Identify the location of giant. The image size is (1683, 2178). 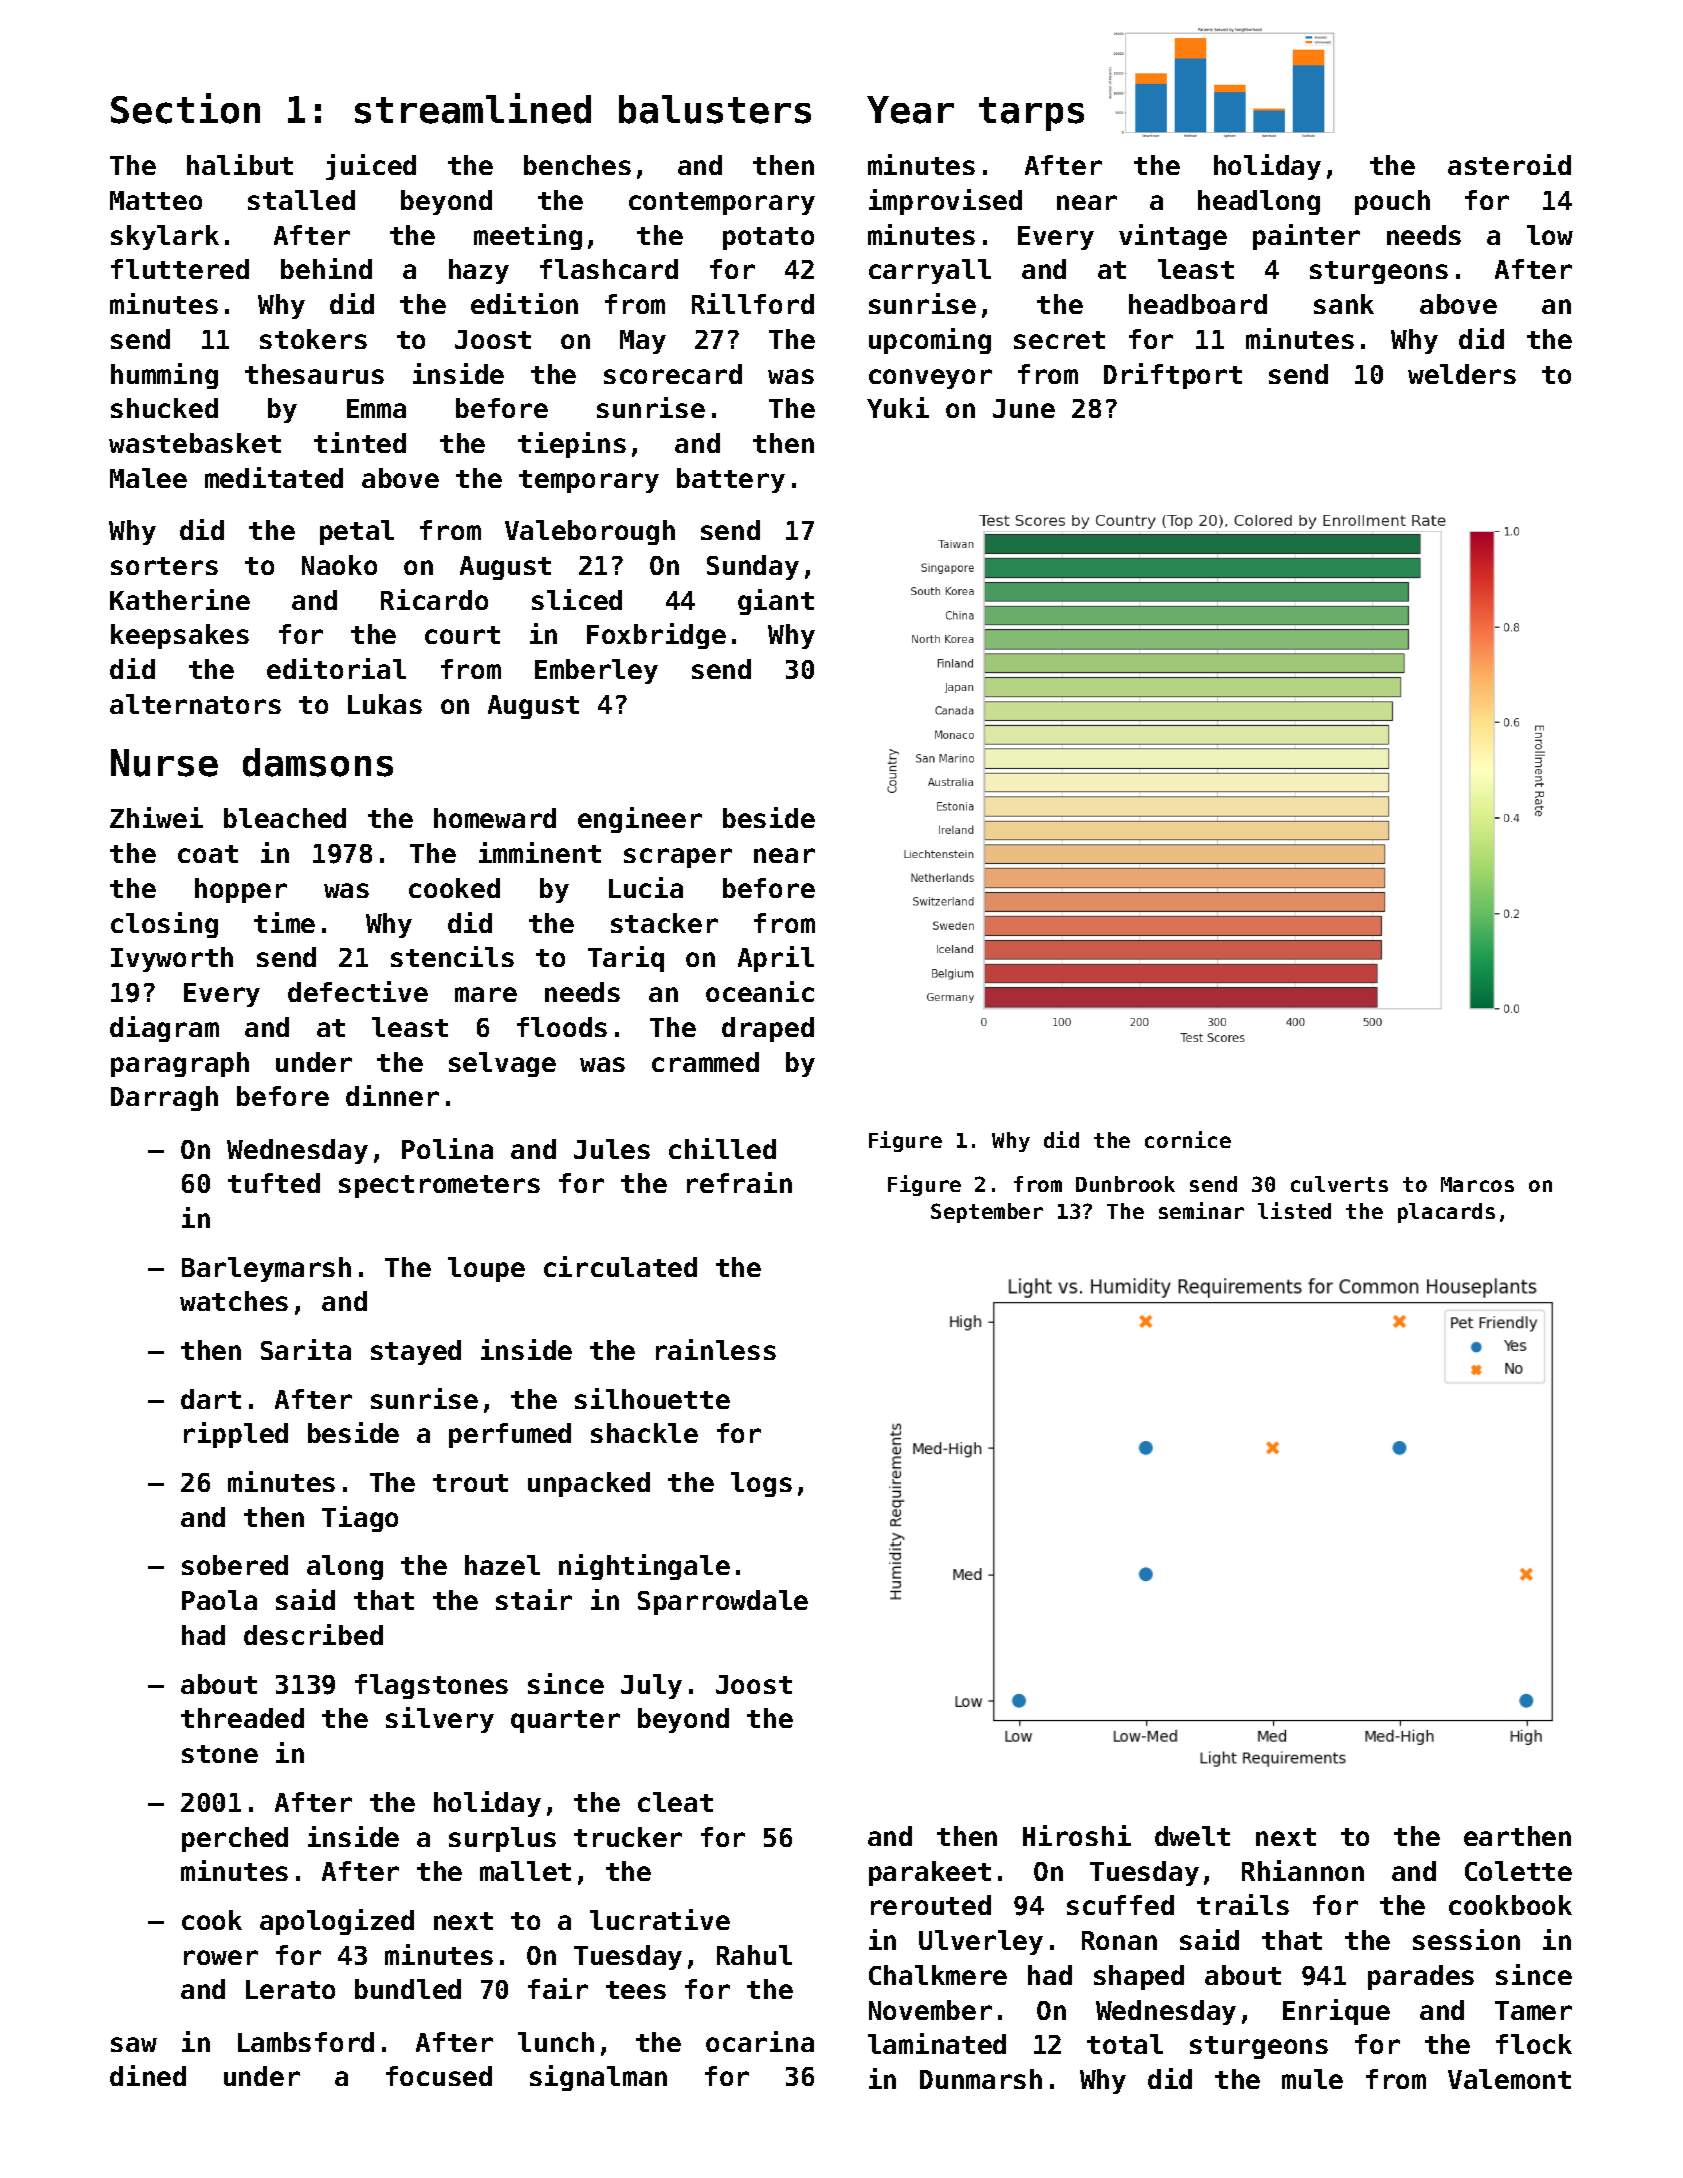
(776, 602).
